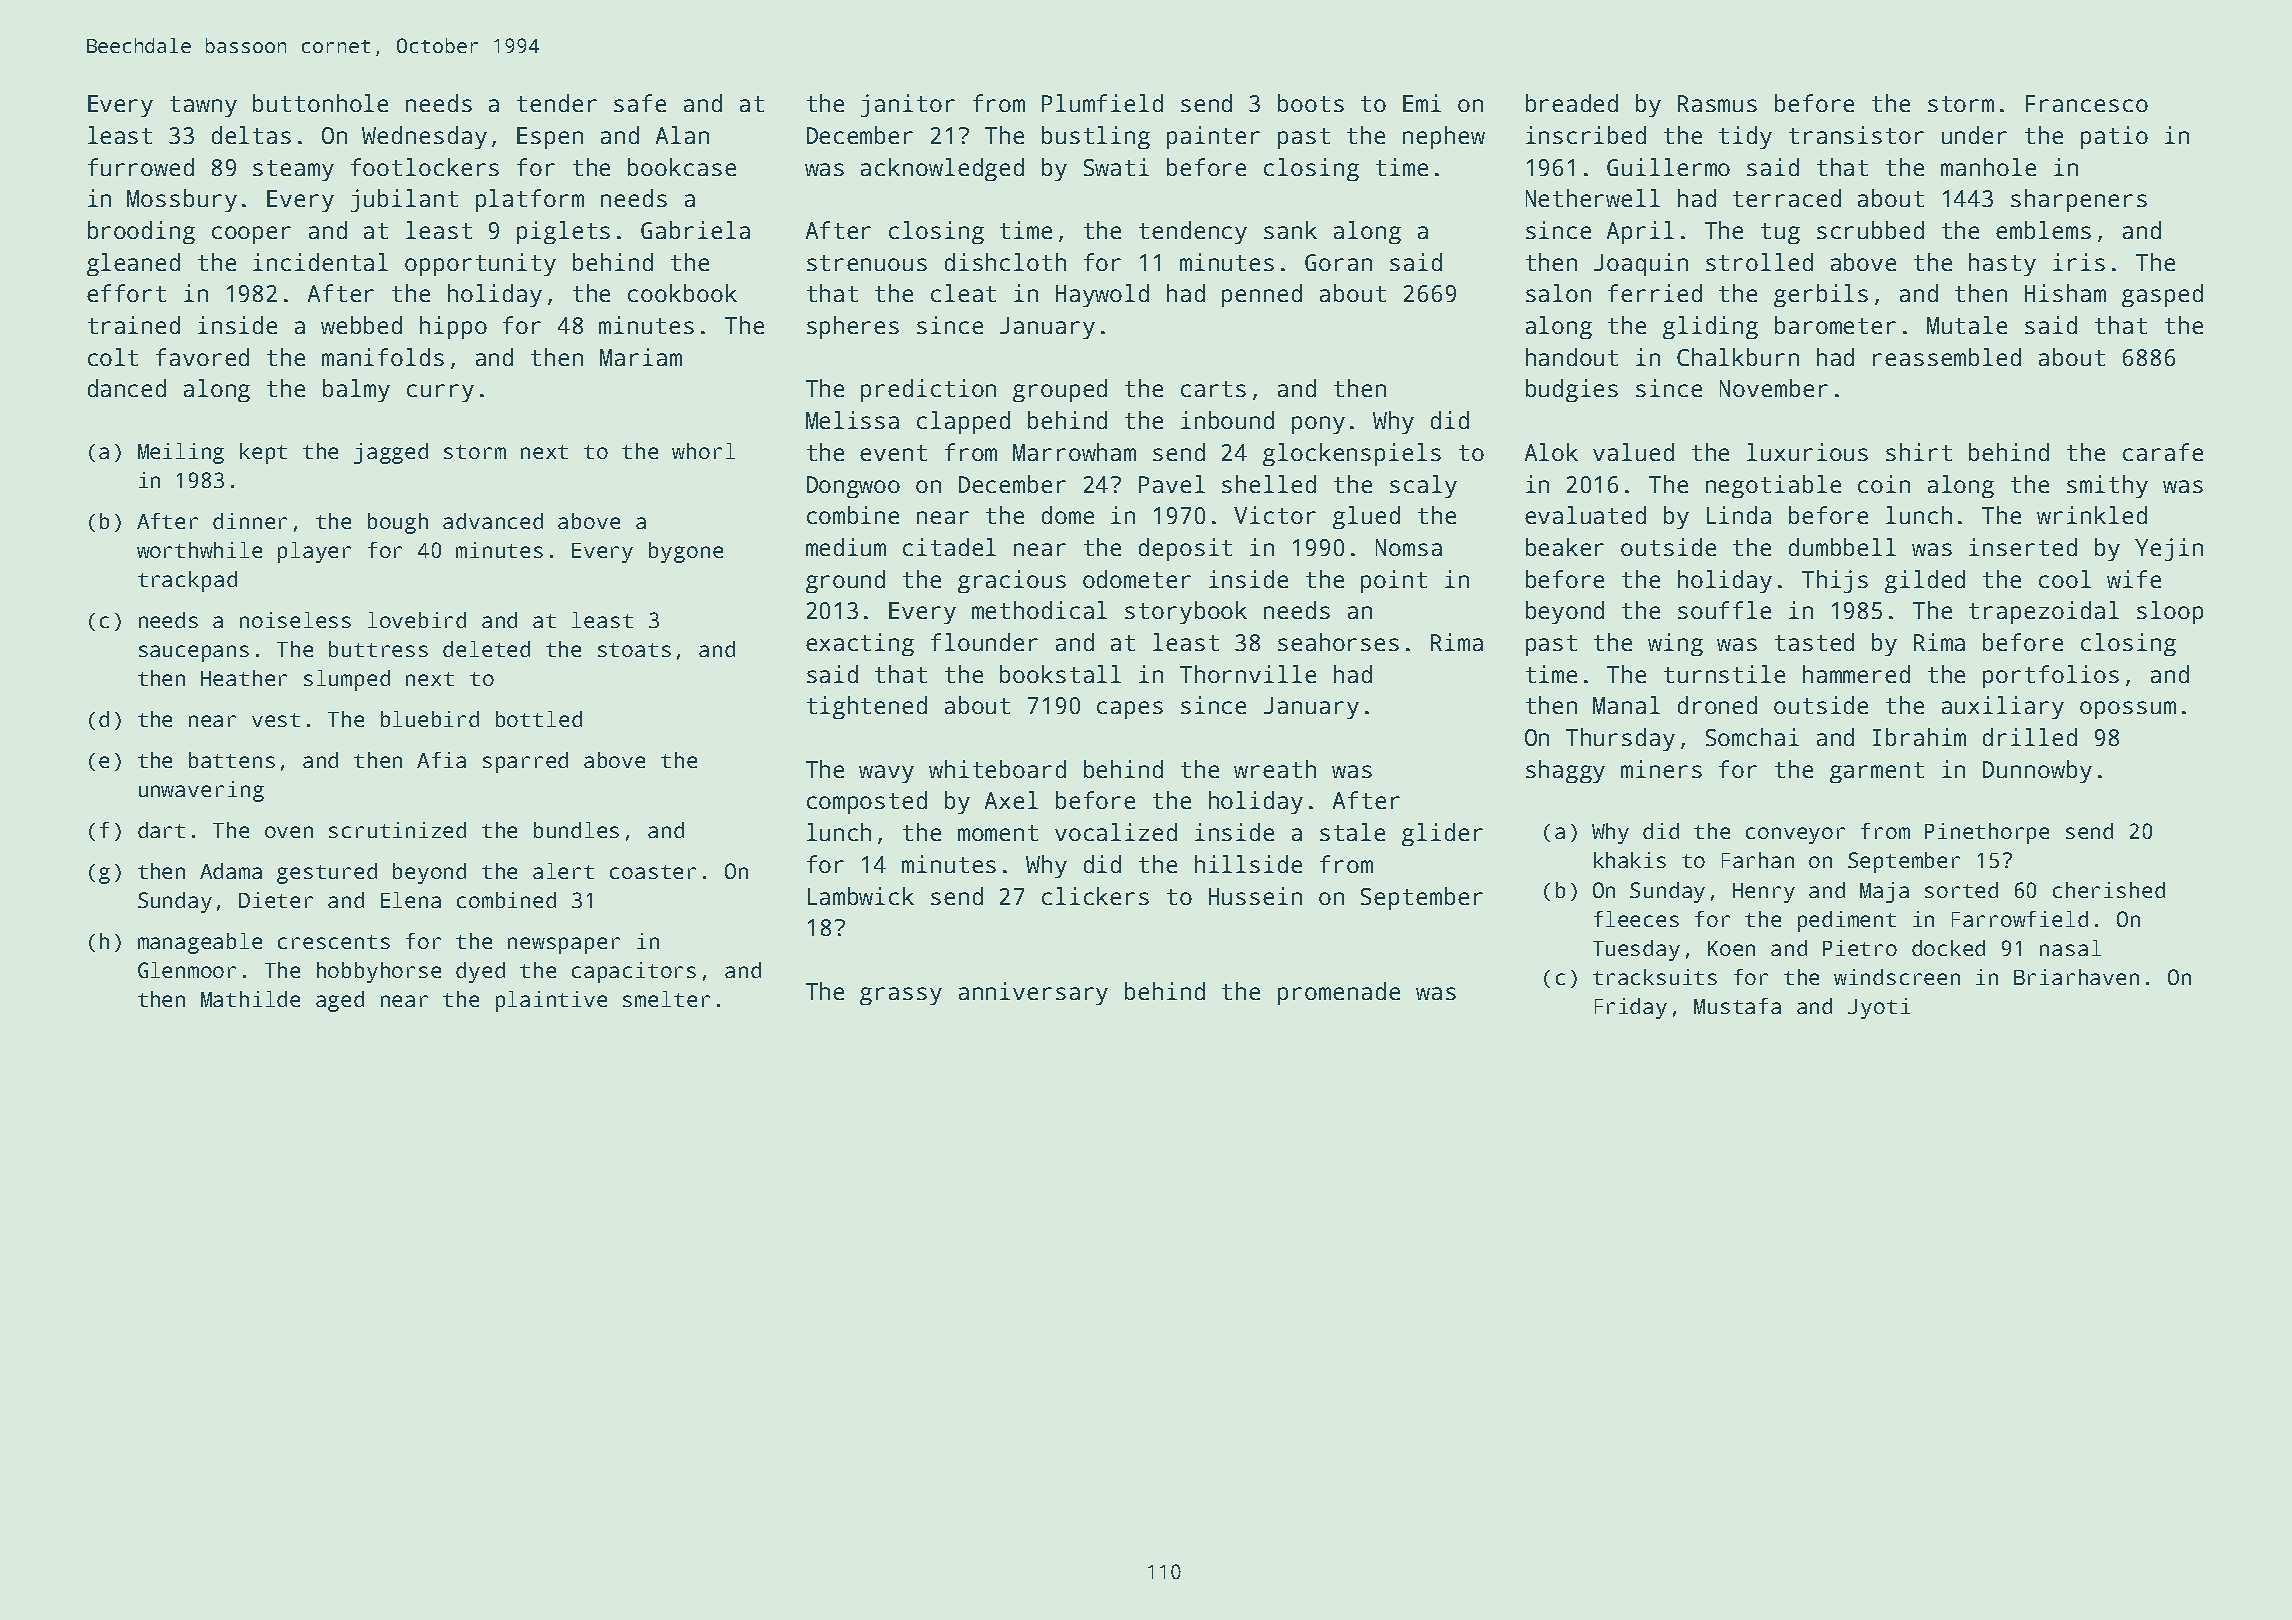 This document has width=2292, height=1620. What do you see at coordinates (1186, 612) in the document?
I see `storybook` at bounding box center [1186, 612].
